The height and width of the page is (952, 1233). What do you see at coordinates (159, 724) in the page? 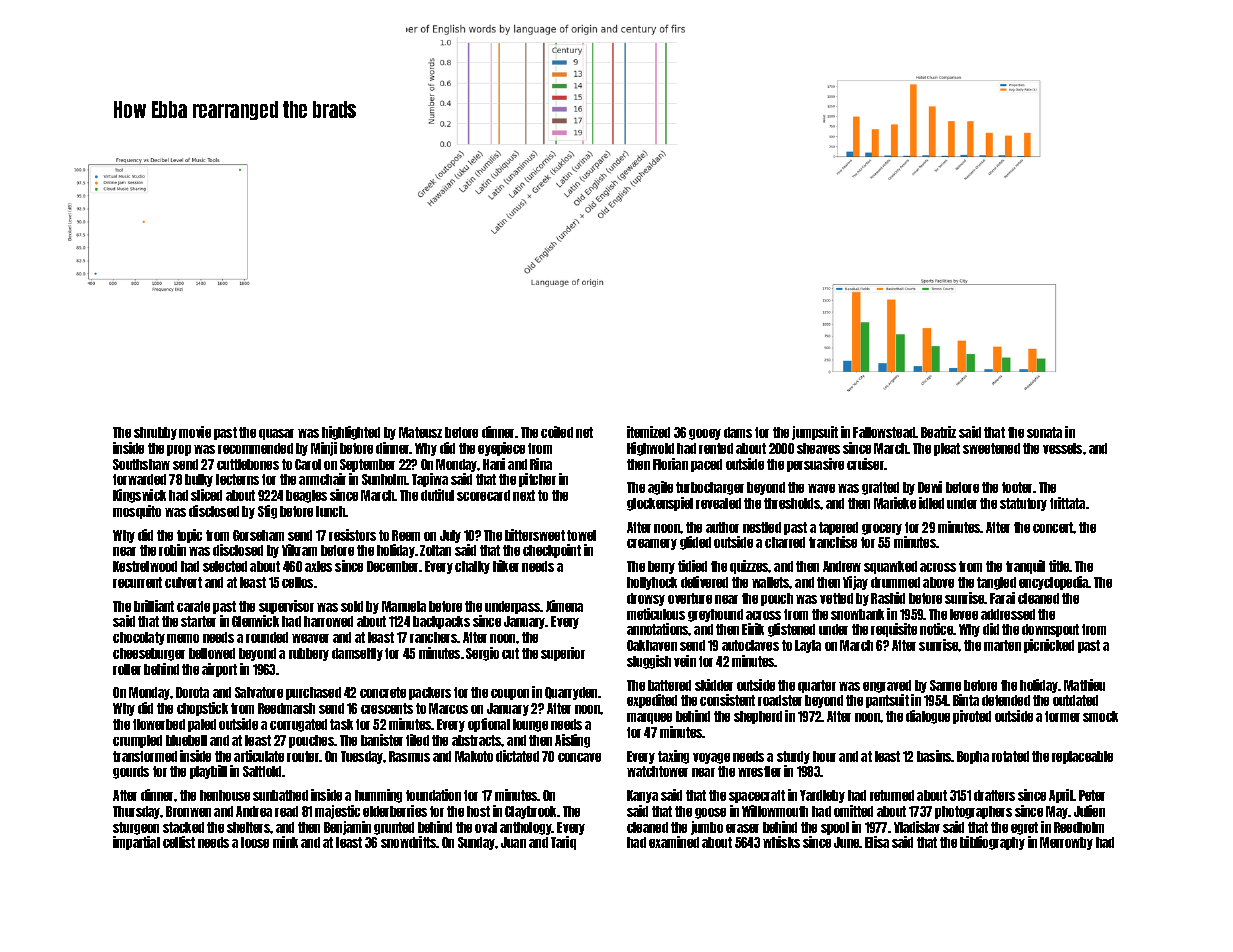
I see `flowerbed` at bounding box center [159, 724].
